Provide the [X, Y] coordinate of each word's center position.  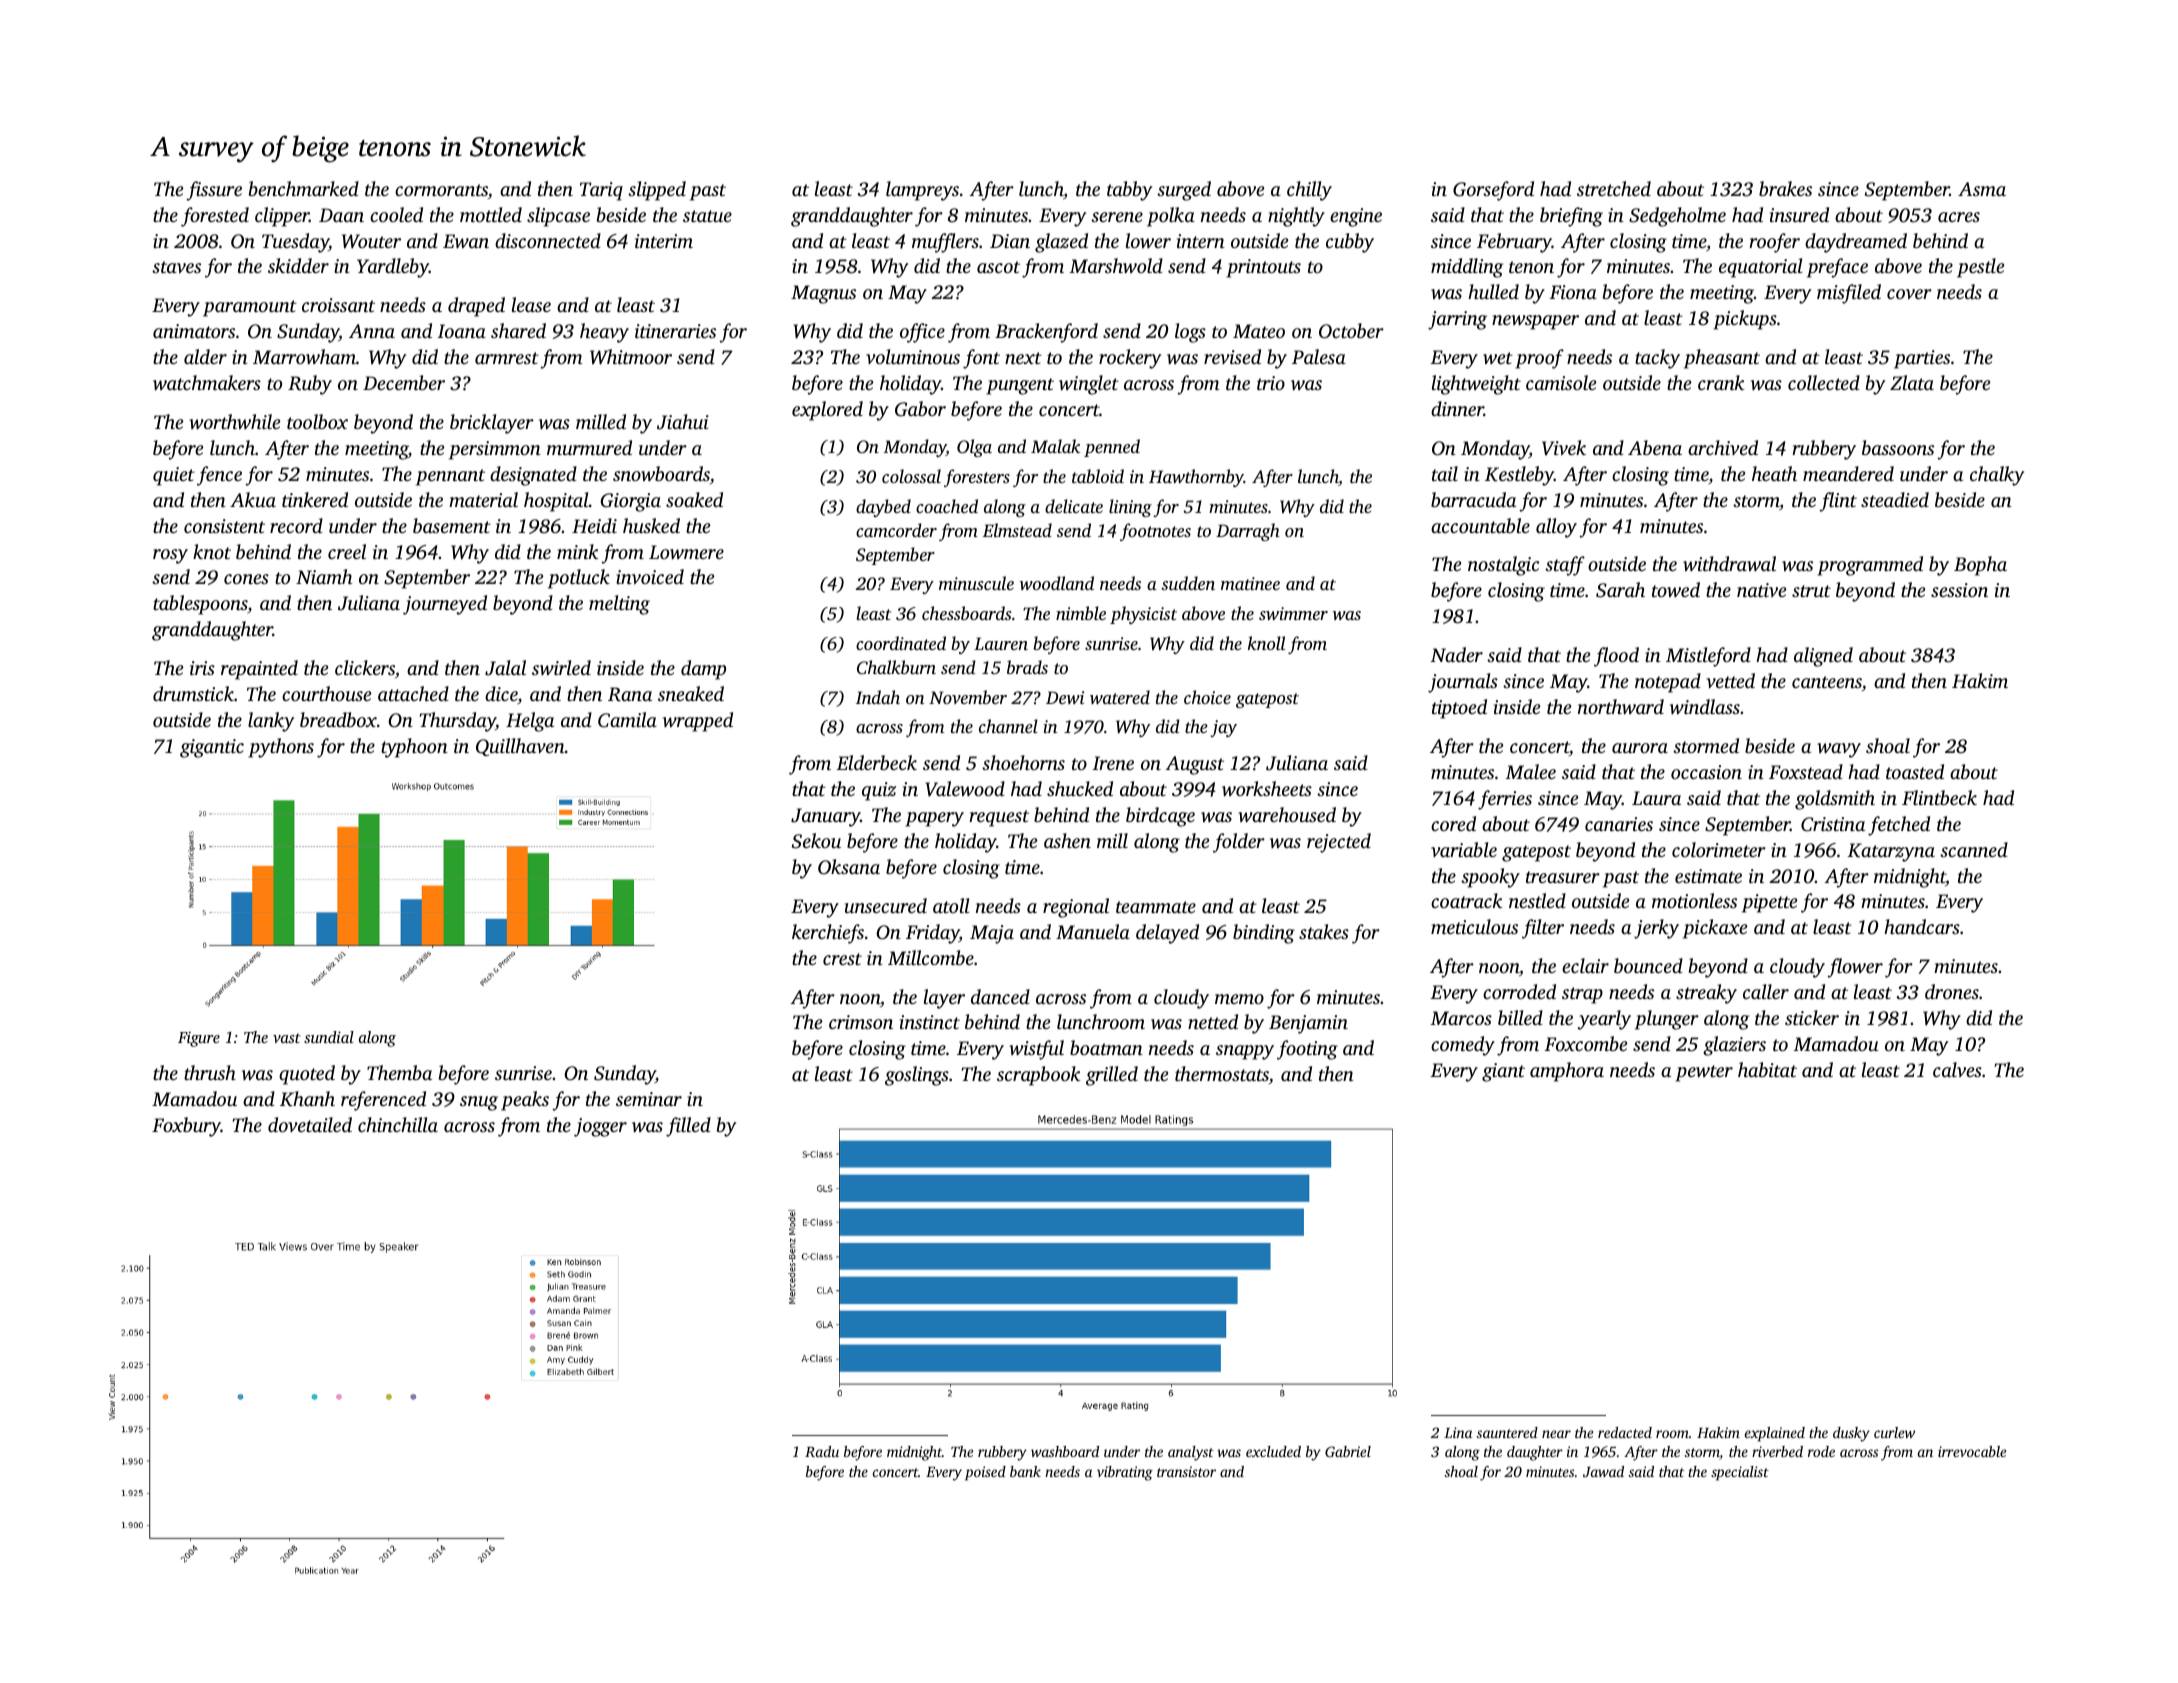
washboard [1065, 1451]
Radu [822, 1451]
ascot [998, 267]
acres [1959, 217]
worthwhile [234, 421]
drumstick [193, 693]
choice [1207, 697]
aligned [1823, 657]
